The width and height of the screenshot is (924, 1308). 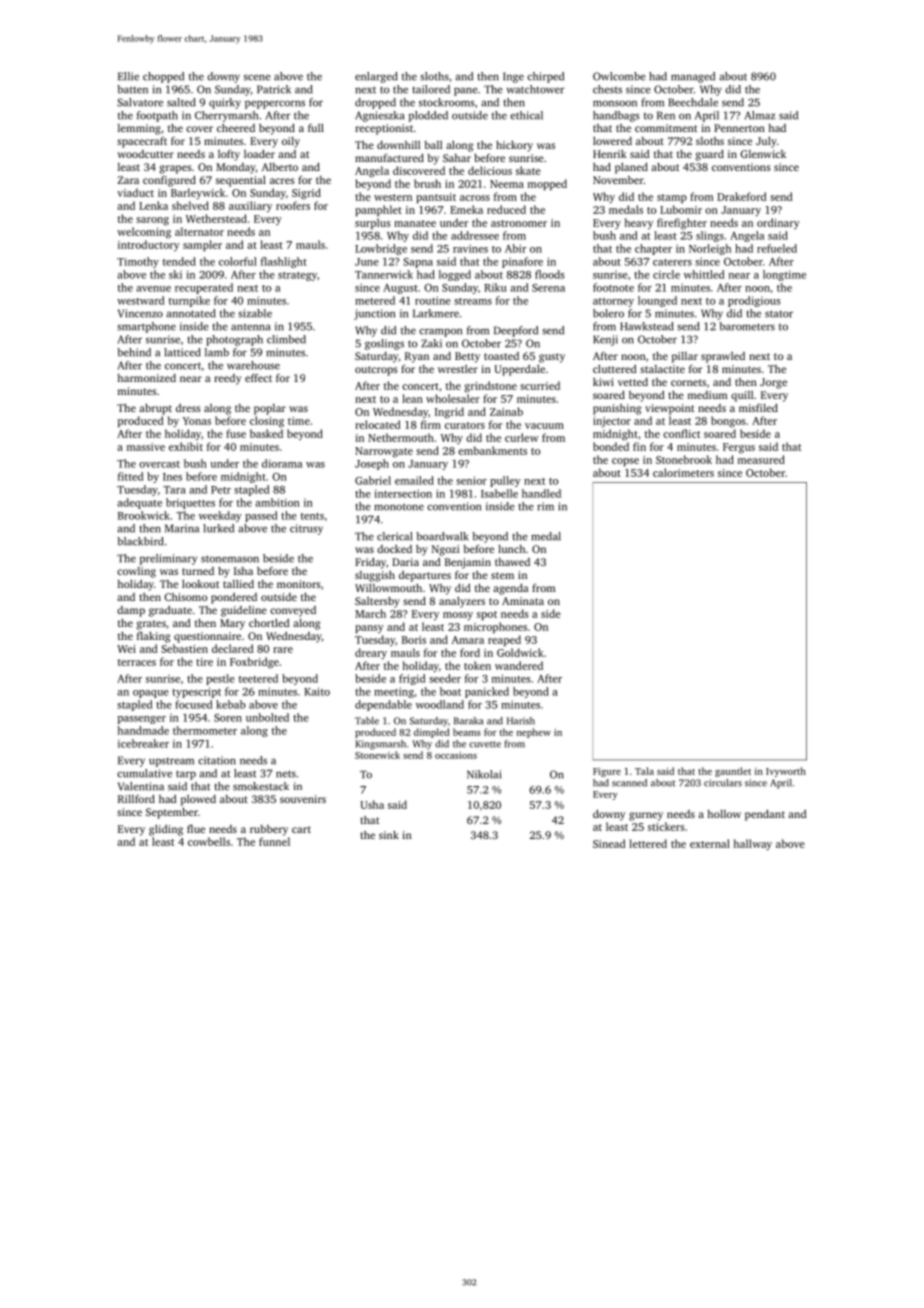 What do you see at coordinates (523, 601) in the screenshot?
I see `Aminata` at bounding box center [523, 601].
